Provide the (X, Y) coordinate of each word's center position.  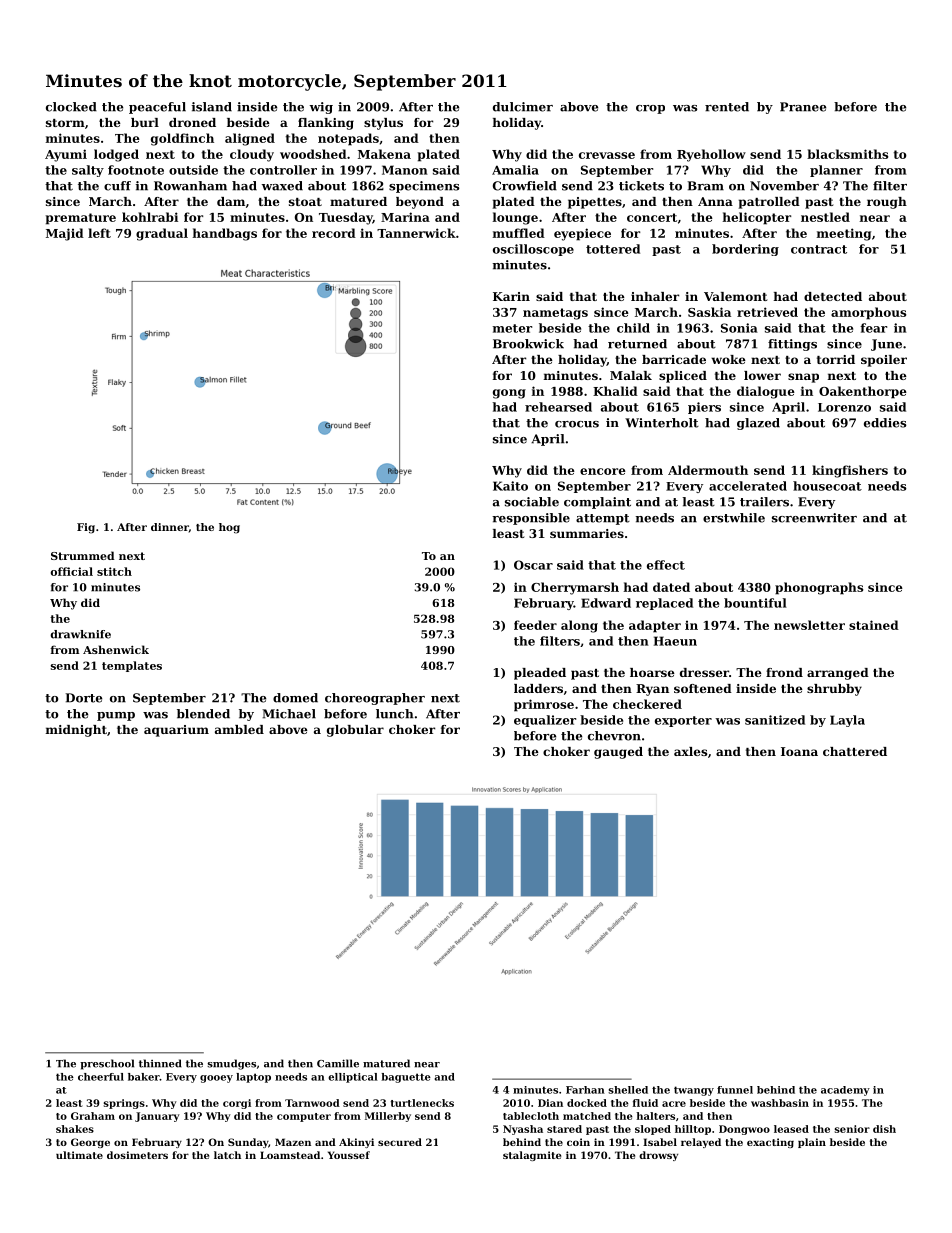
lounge (515, 218)
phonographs (819, 588)
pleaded (540, 674)
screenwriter (814, 518)
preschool (107, 1064)
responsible (531, 519)
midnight (76, 731)
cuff (117, 186)
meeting (844, 234)
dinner (170, 527)
